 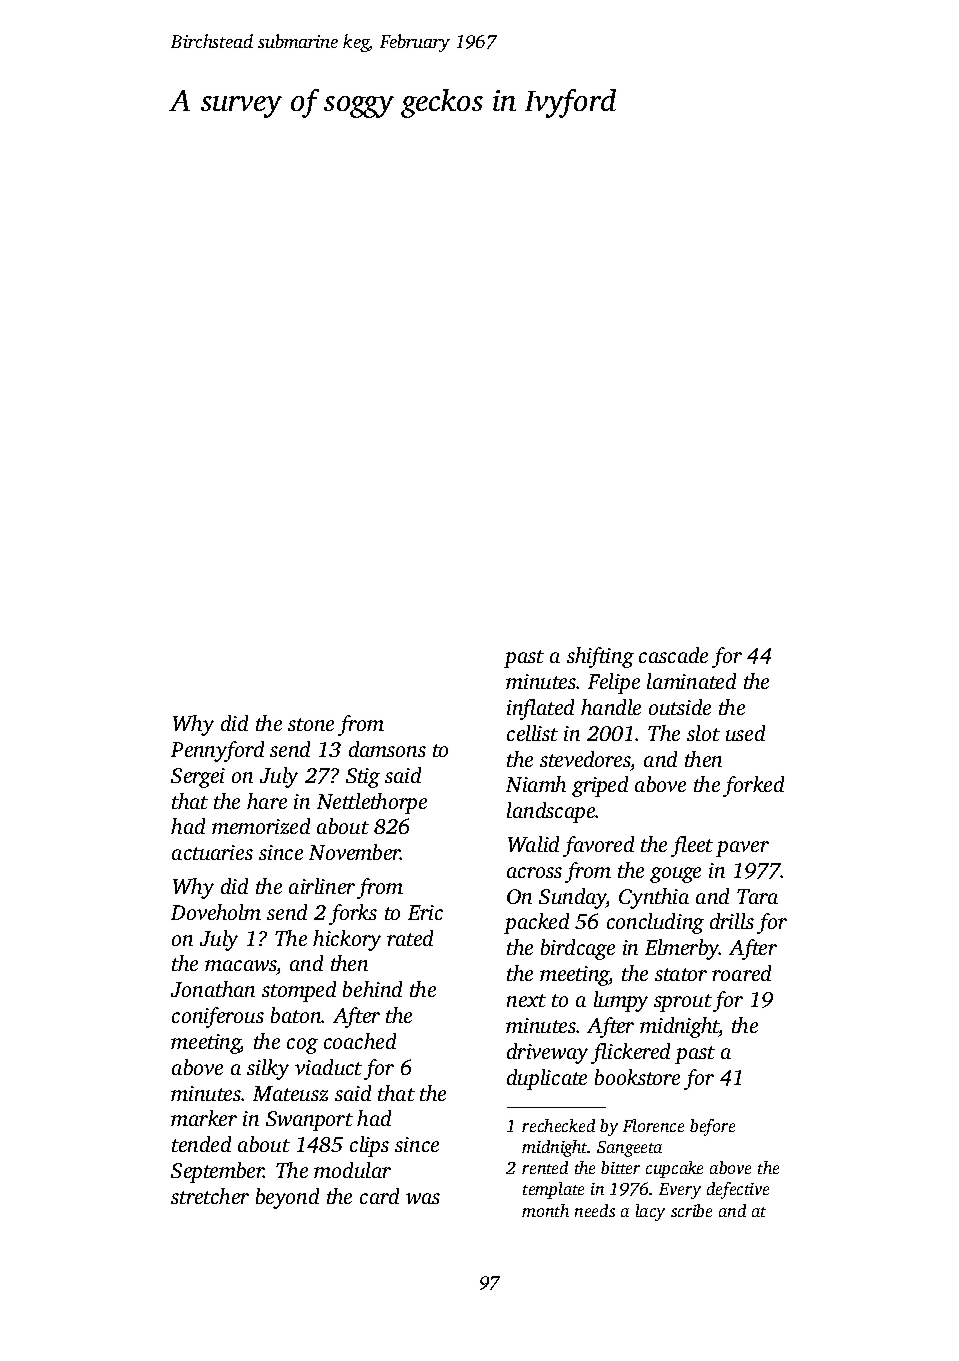 I want to click on Sergei, so click(x=198, y=778).
